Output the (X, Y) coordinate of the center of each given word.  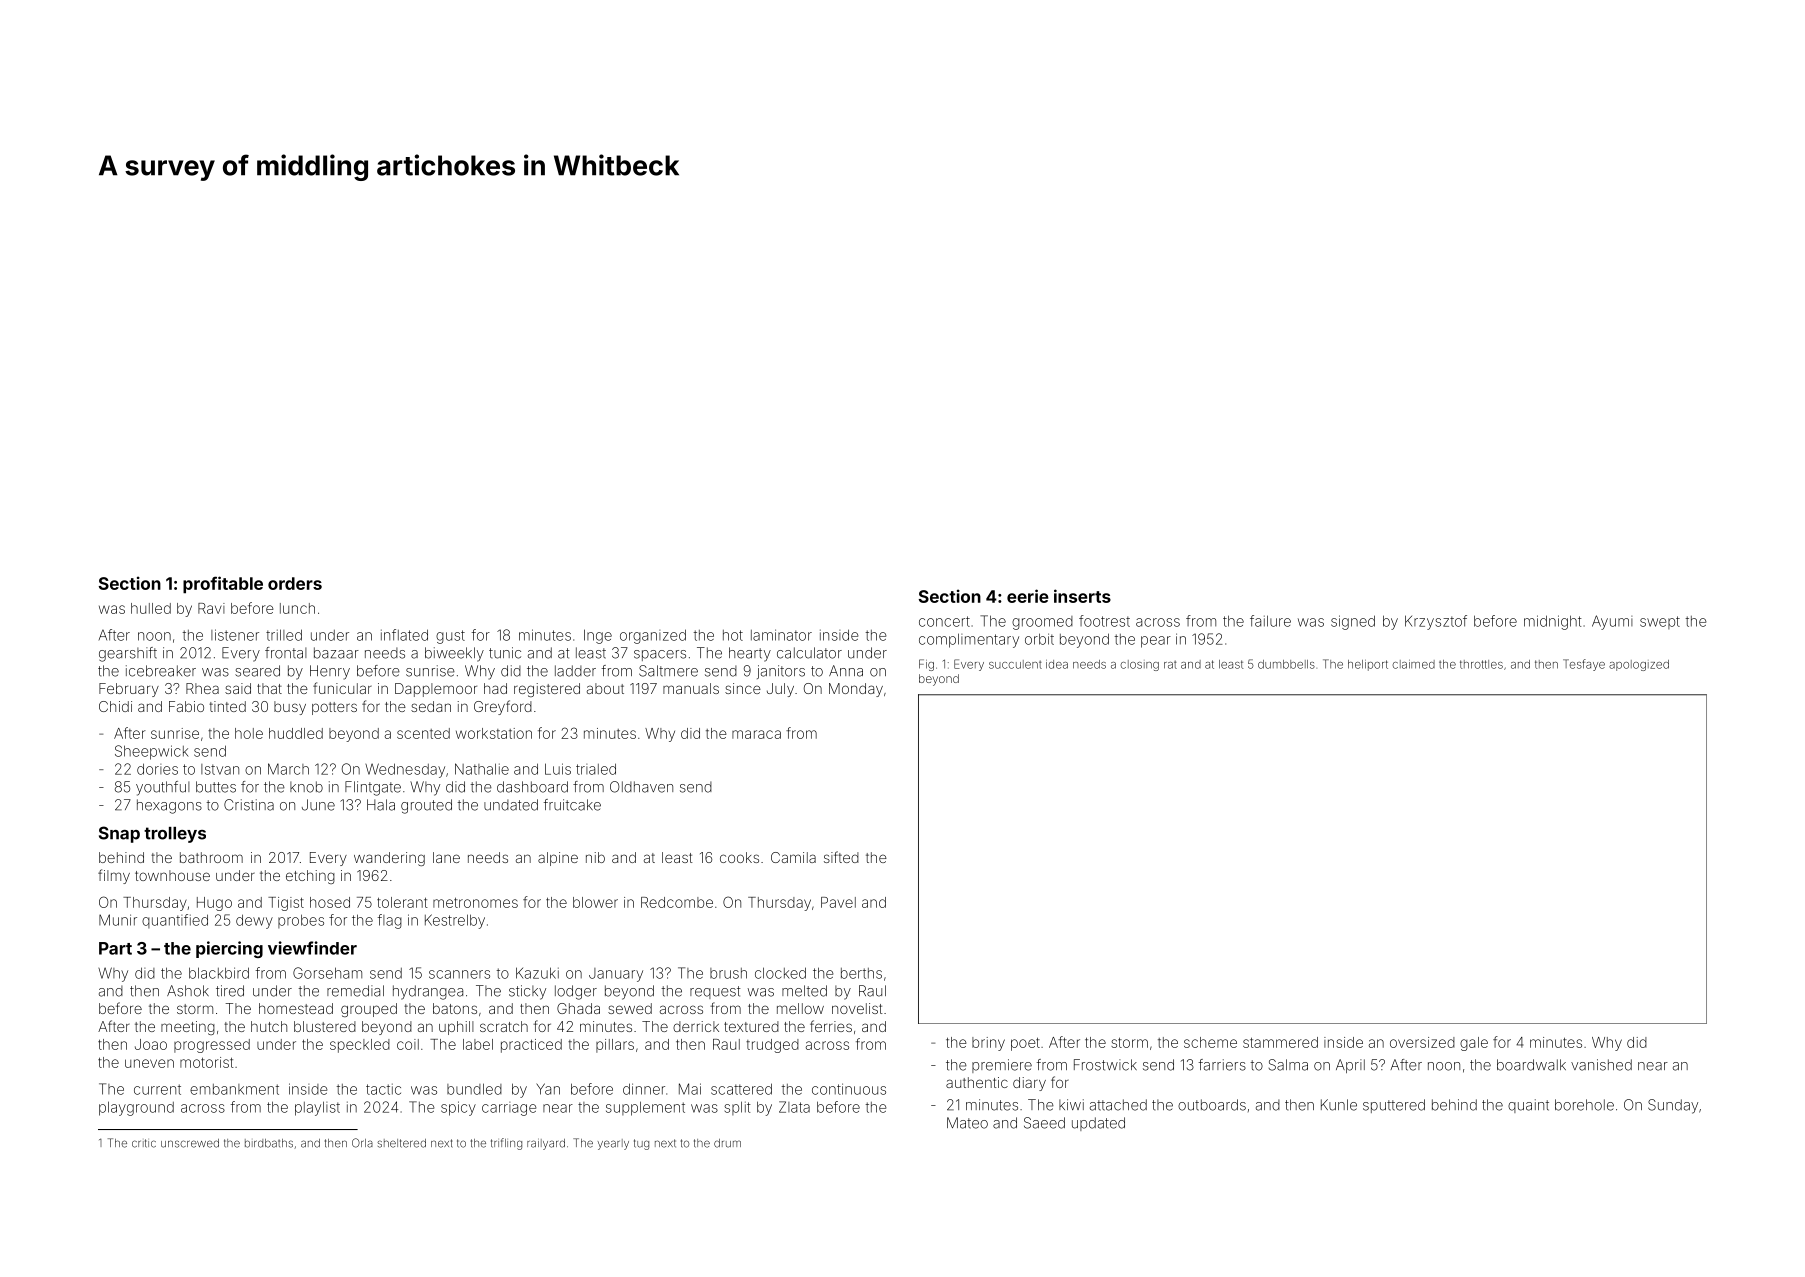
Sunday (1673, 1106)
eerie (1028, 596)
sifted (841, 857)
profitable (223, 585)
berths (861, 973)
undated (511, 805)
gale (1474, 1044)
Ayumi (1612, 622)
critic (144, 1143)
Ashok (188, 991)
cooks (739, 857)
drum (727, 1143)
